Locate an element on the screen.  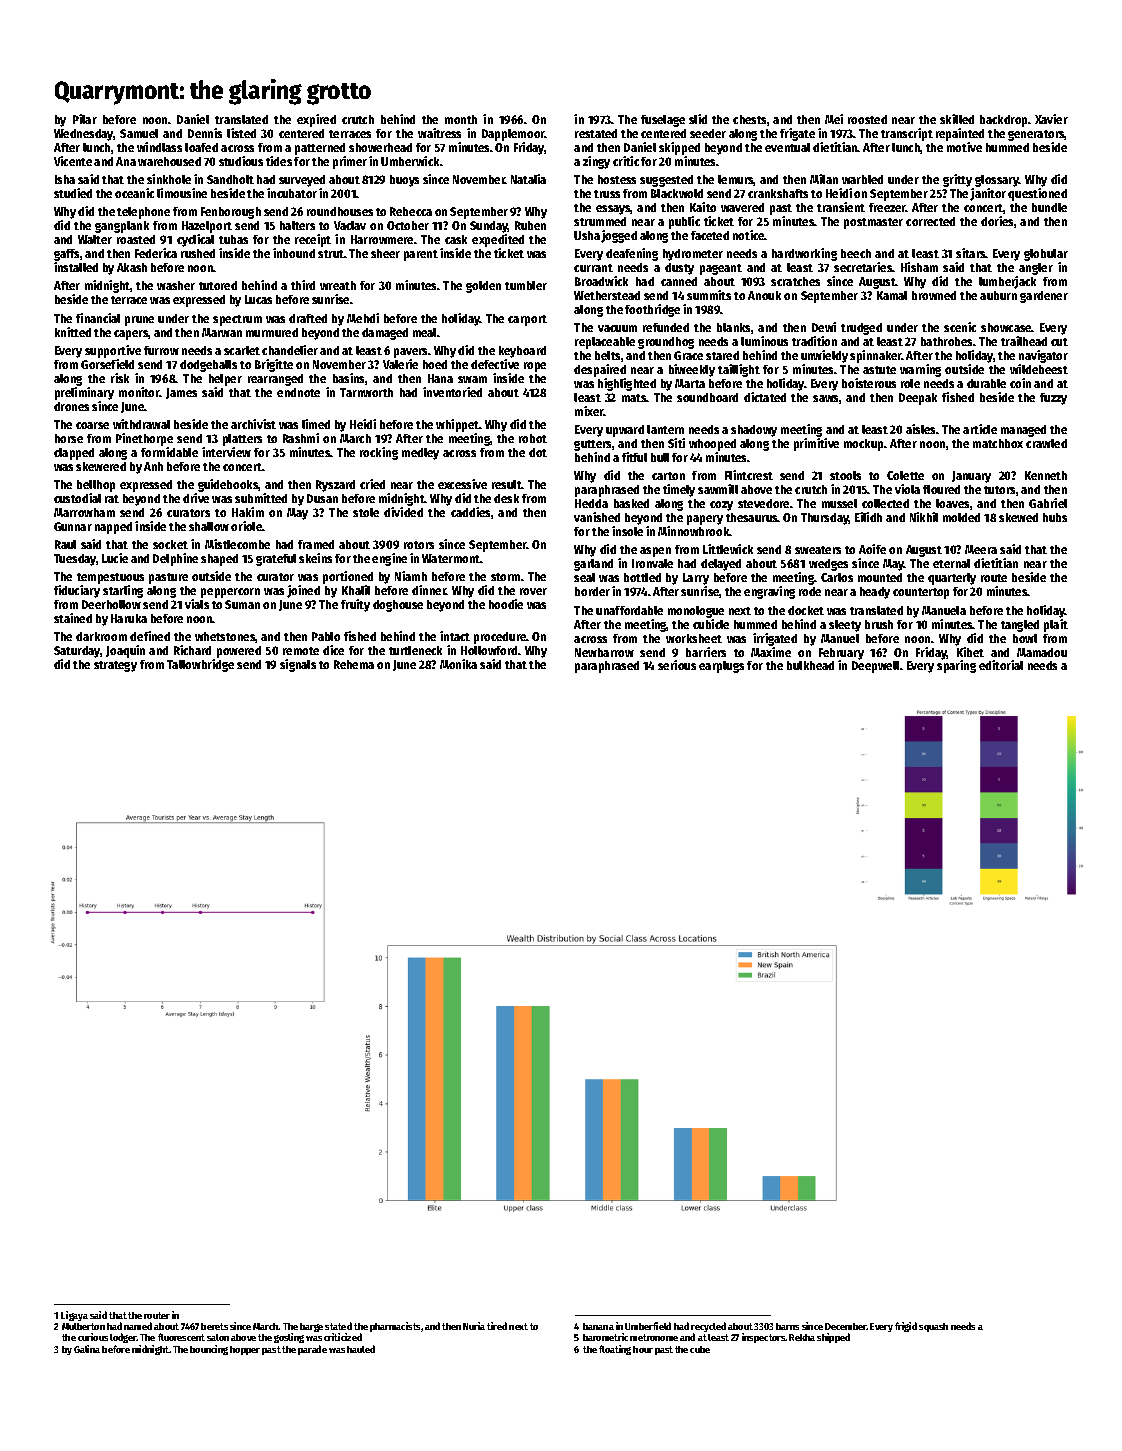
knitted is located at coordinates (73, 332).
